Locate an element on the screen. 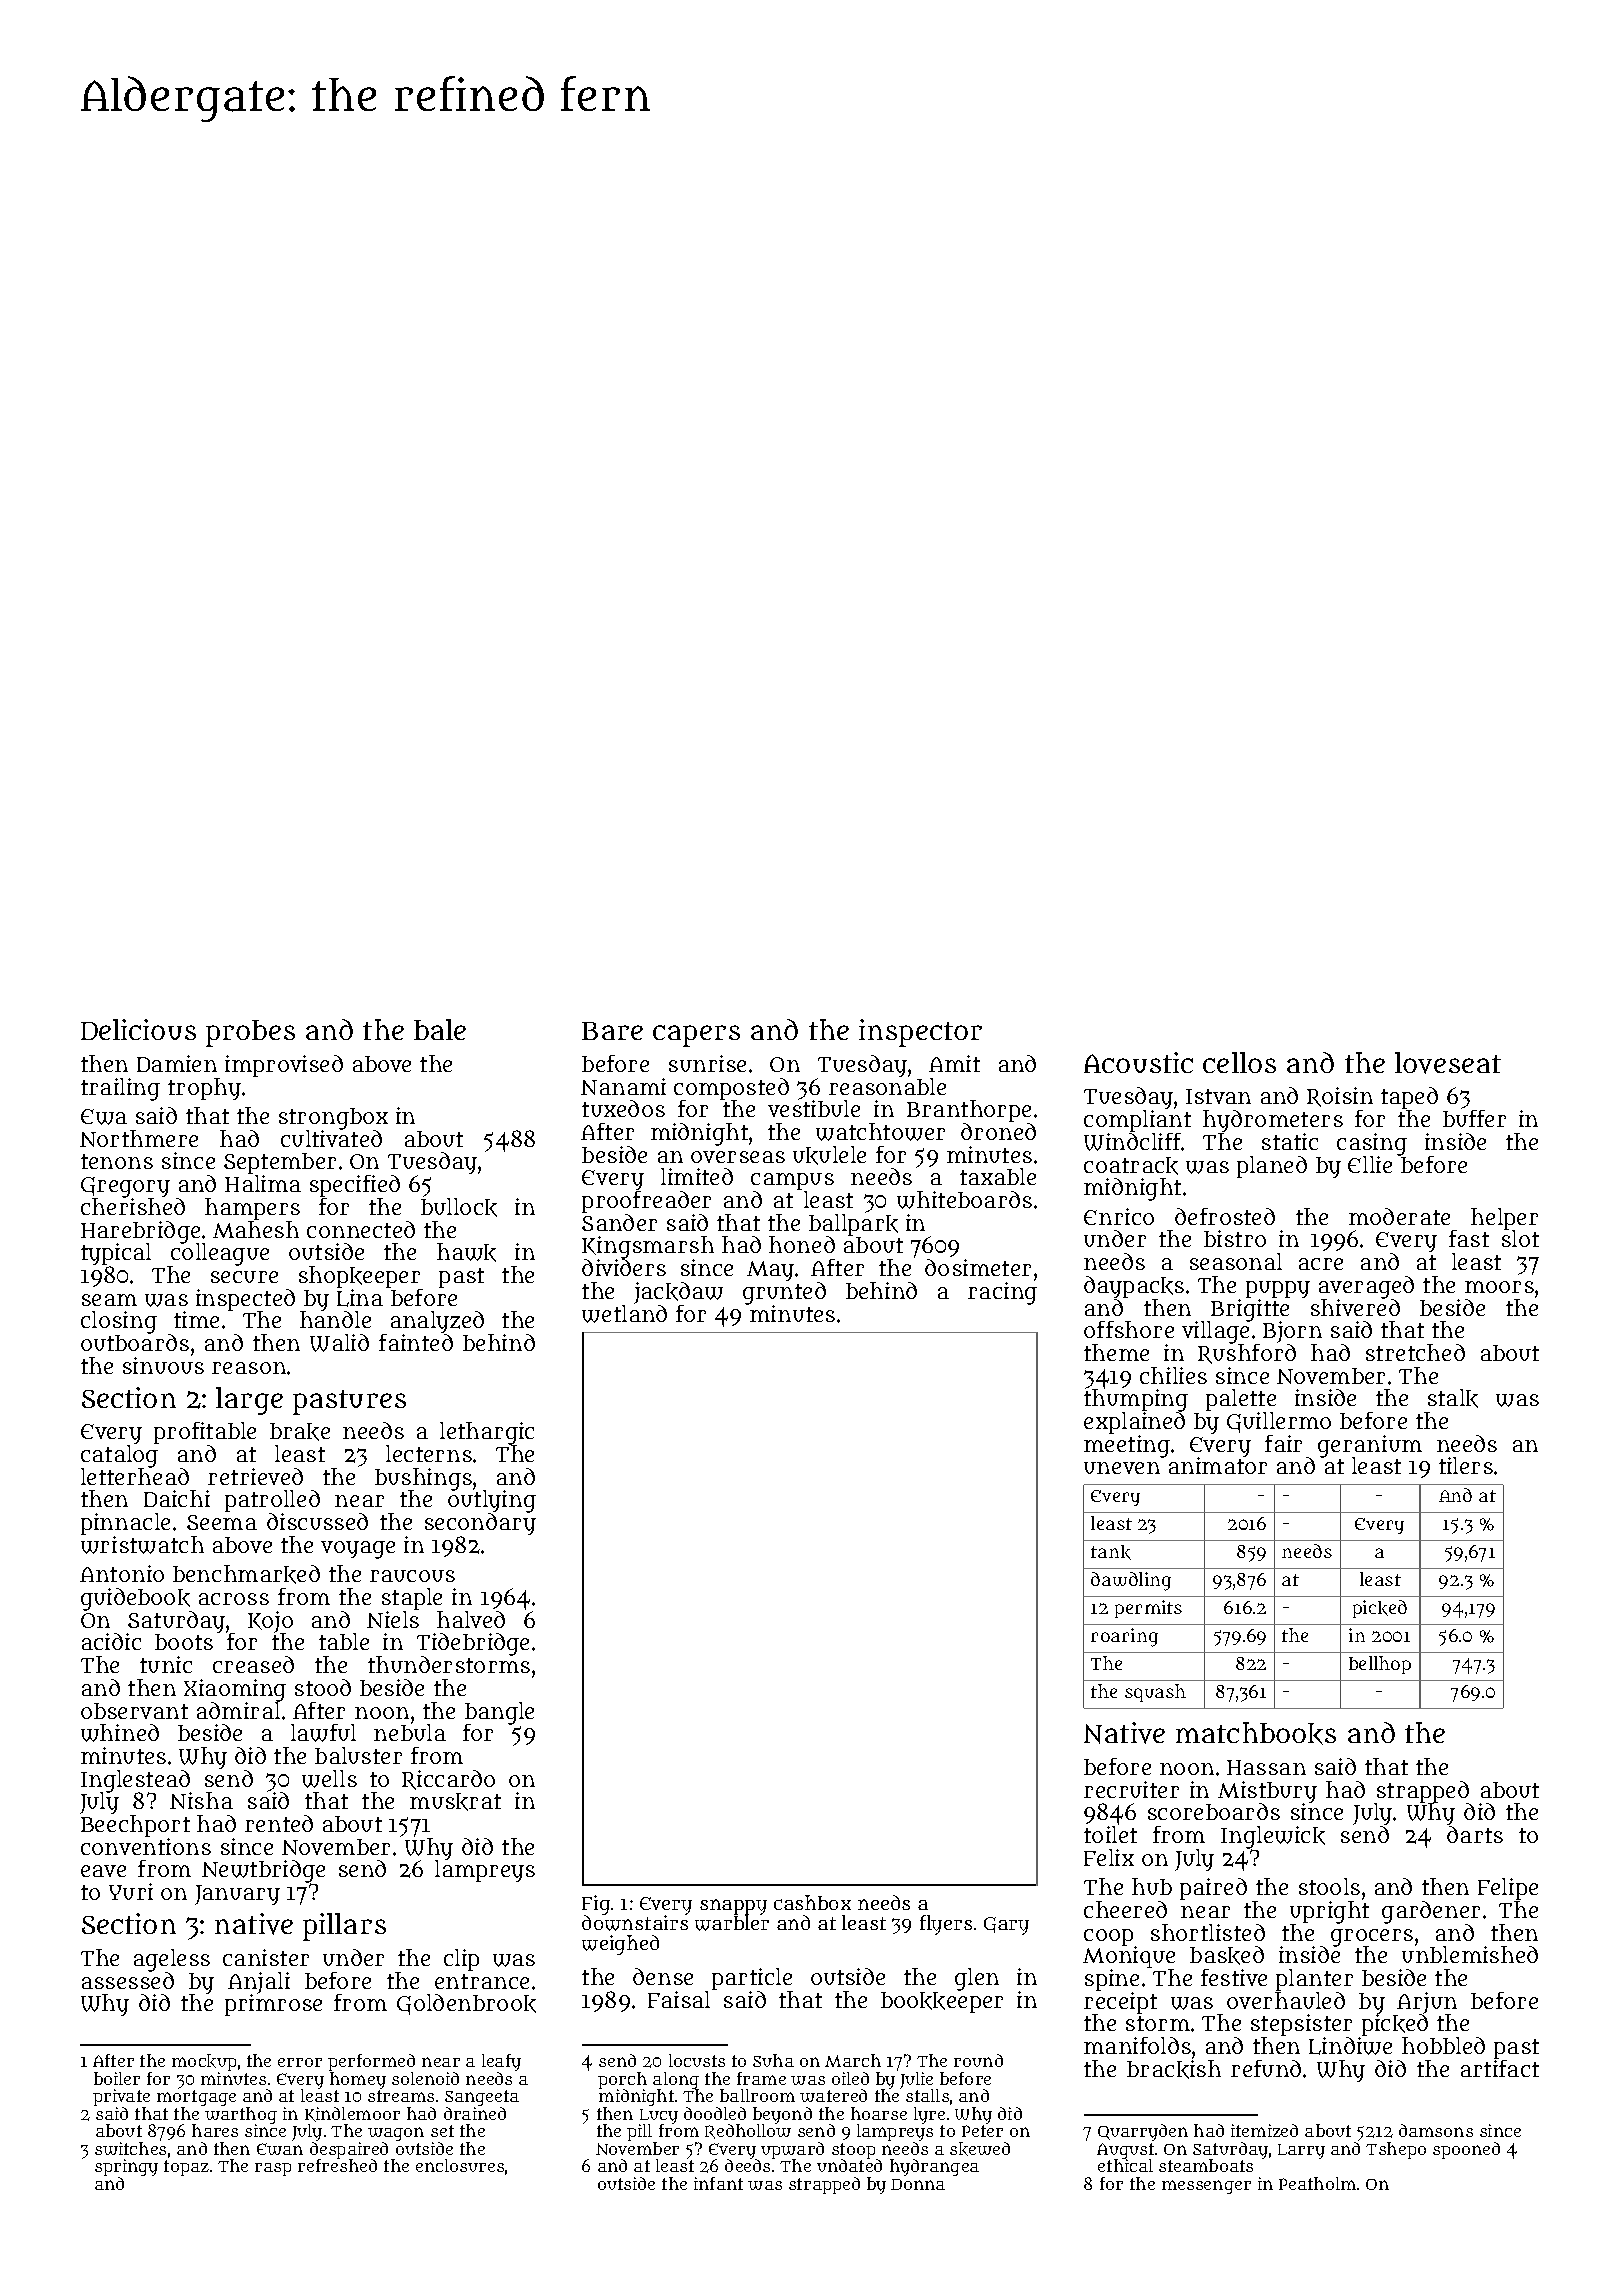 This screenshot has width=1620, height=2292. private is located at coordinates (121, 2097).
